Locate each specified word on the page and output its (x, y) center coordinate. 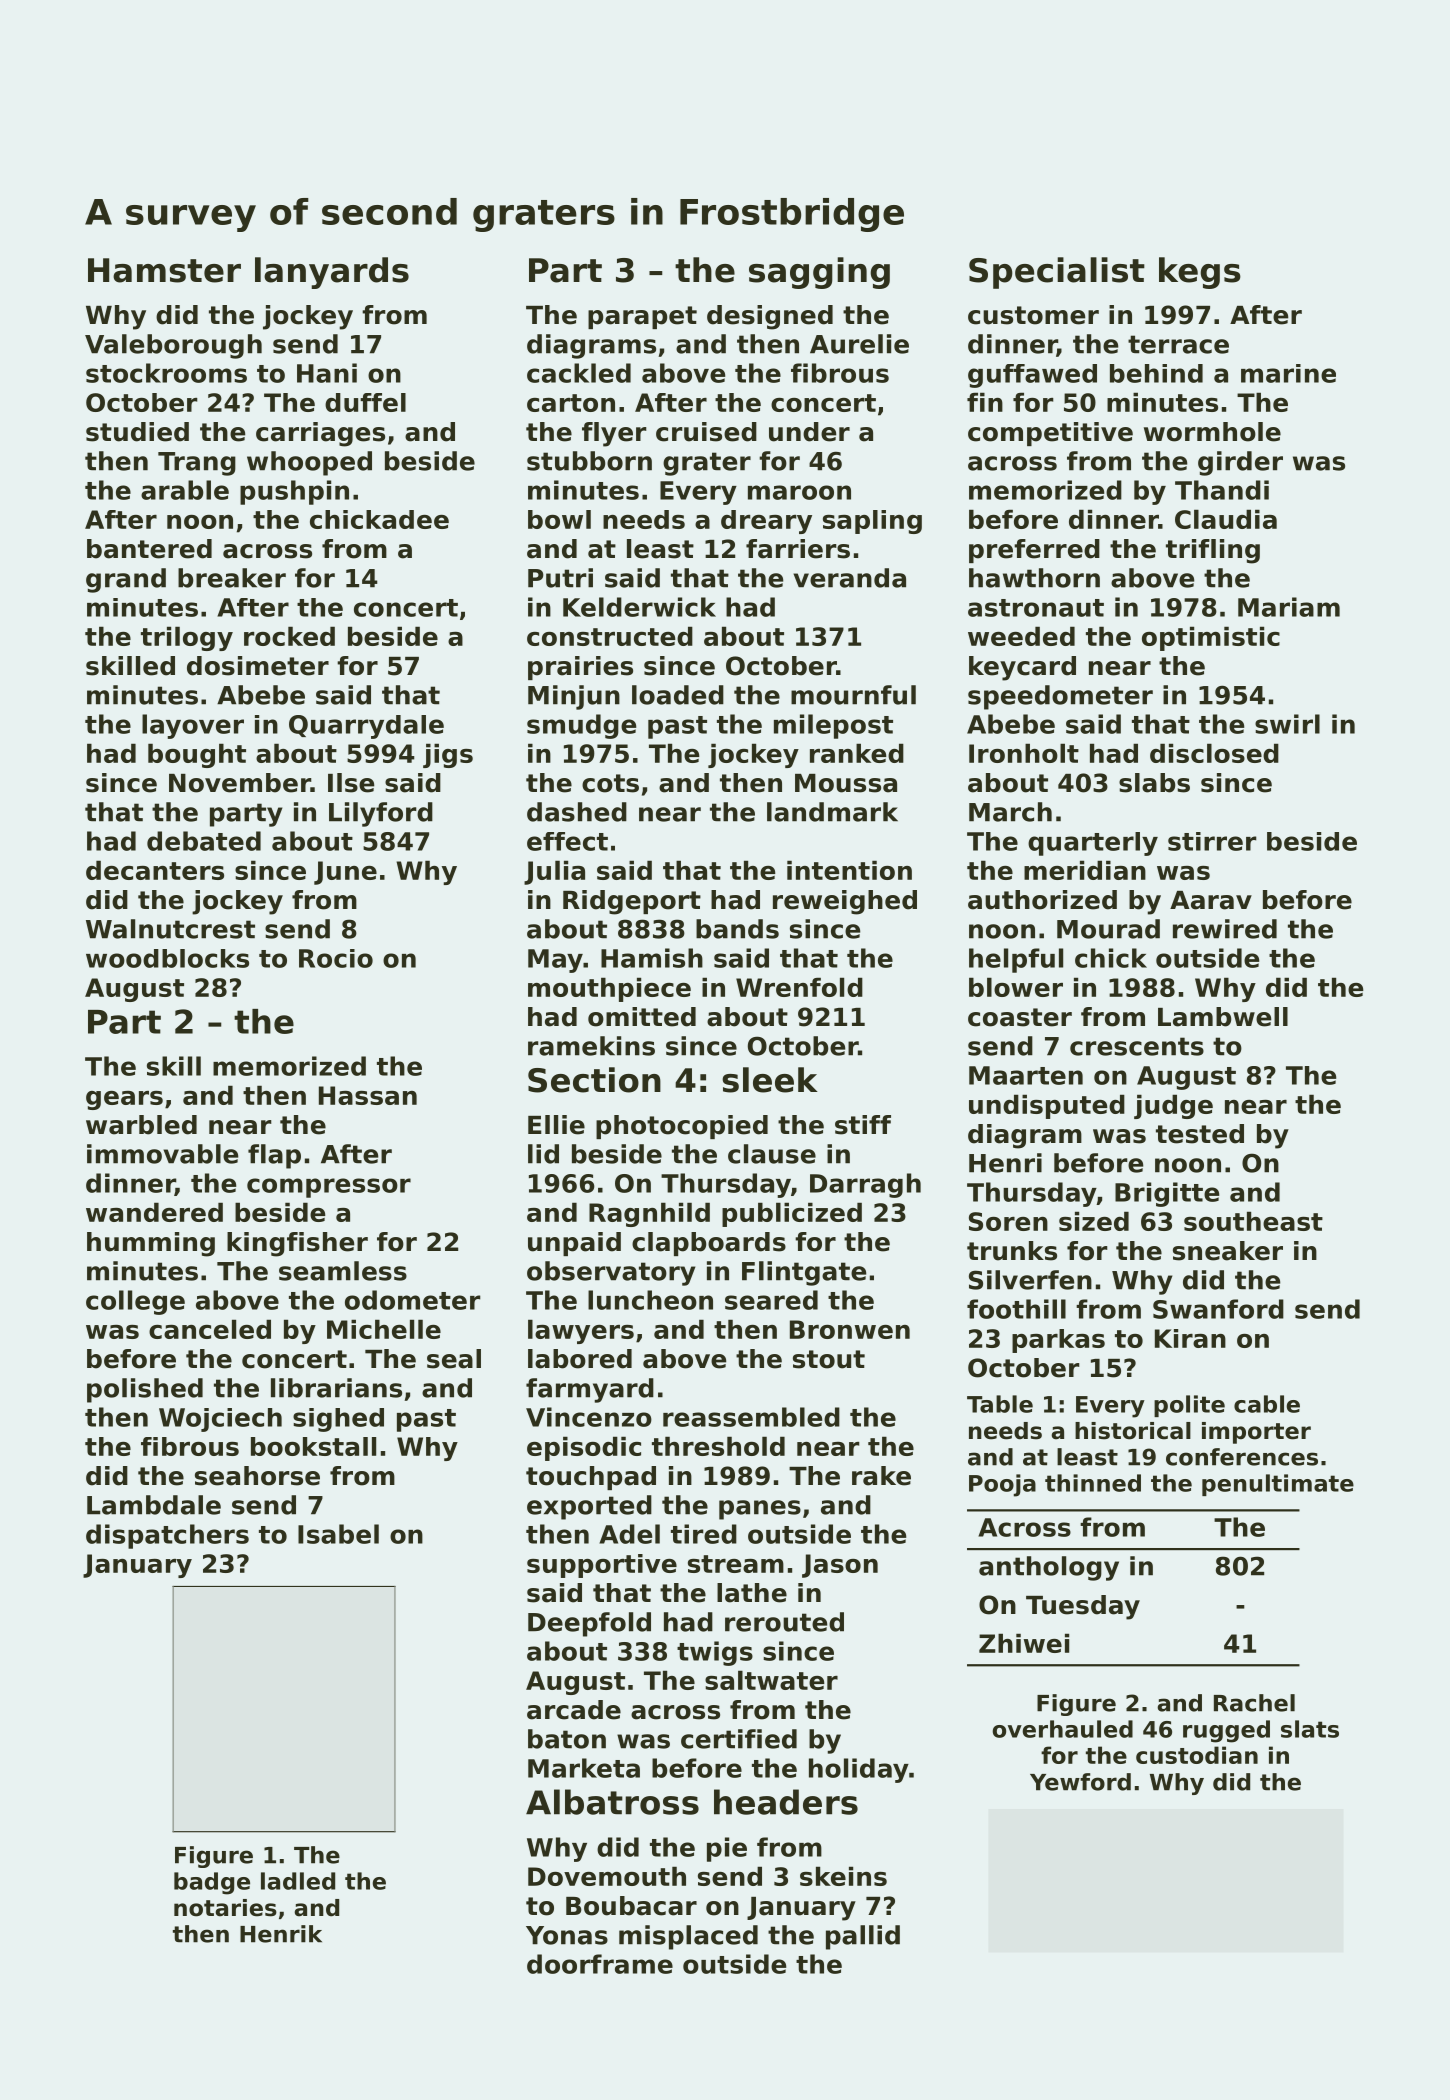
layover (193, 726)
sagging (819, 273)
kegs (1200, 273)
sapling (872, 522)
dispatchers (167, 1536)
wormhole (1212, 432)
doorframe (600, 1964)
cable (1267, 1404)
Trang (197, 464)
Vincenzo (589, 1417)
